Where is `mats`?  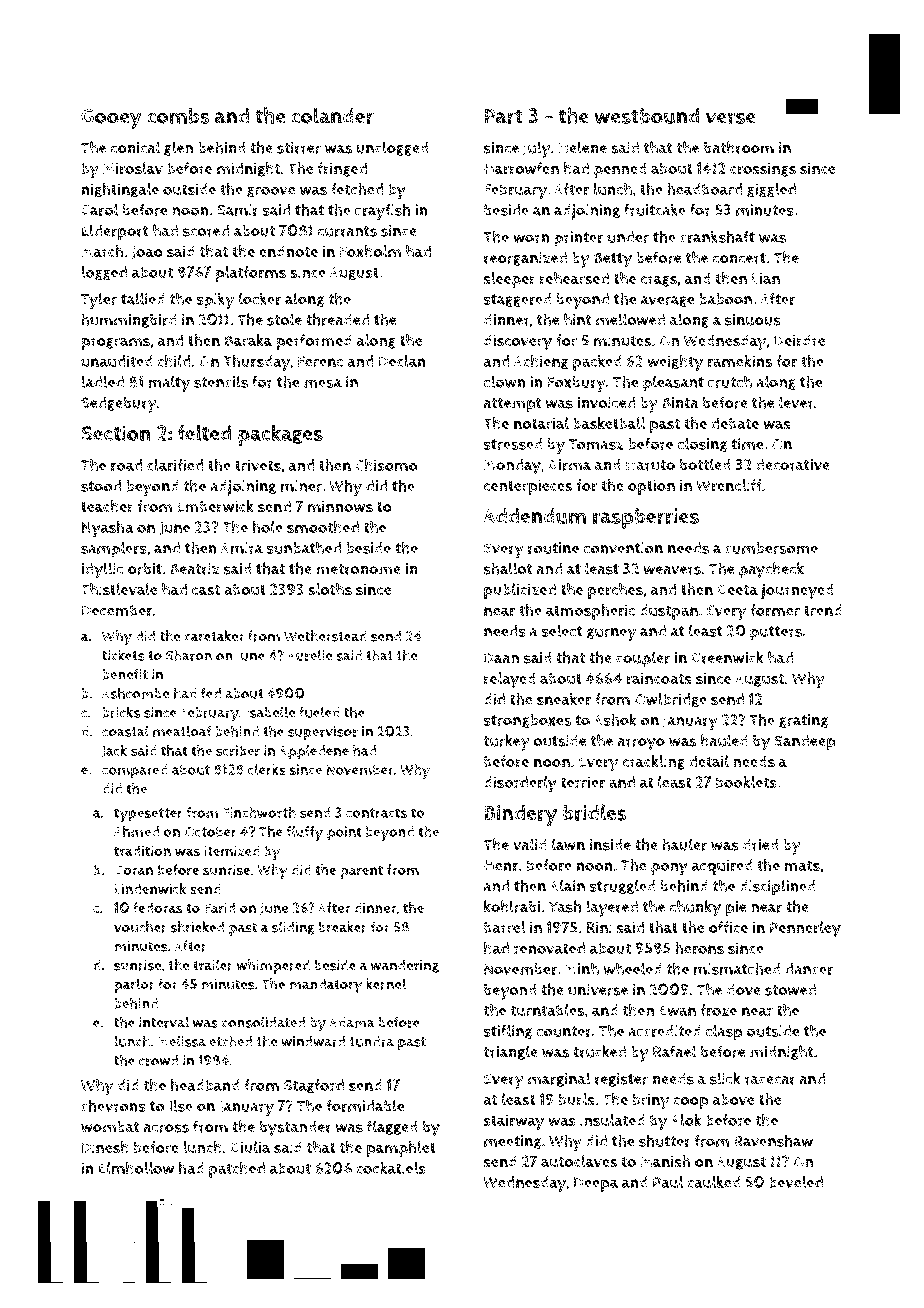 mats is located at coordinates (802, 865).
